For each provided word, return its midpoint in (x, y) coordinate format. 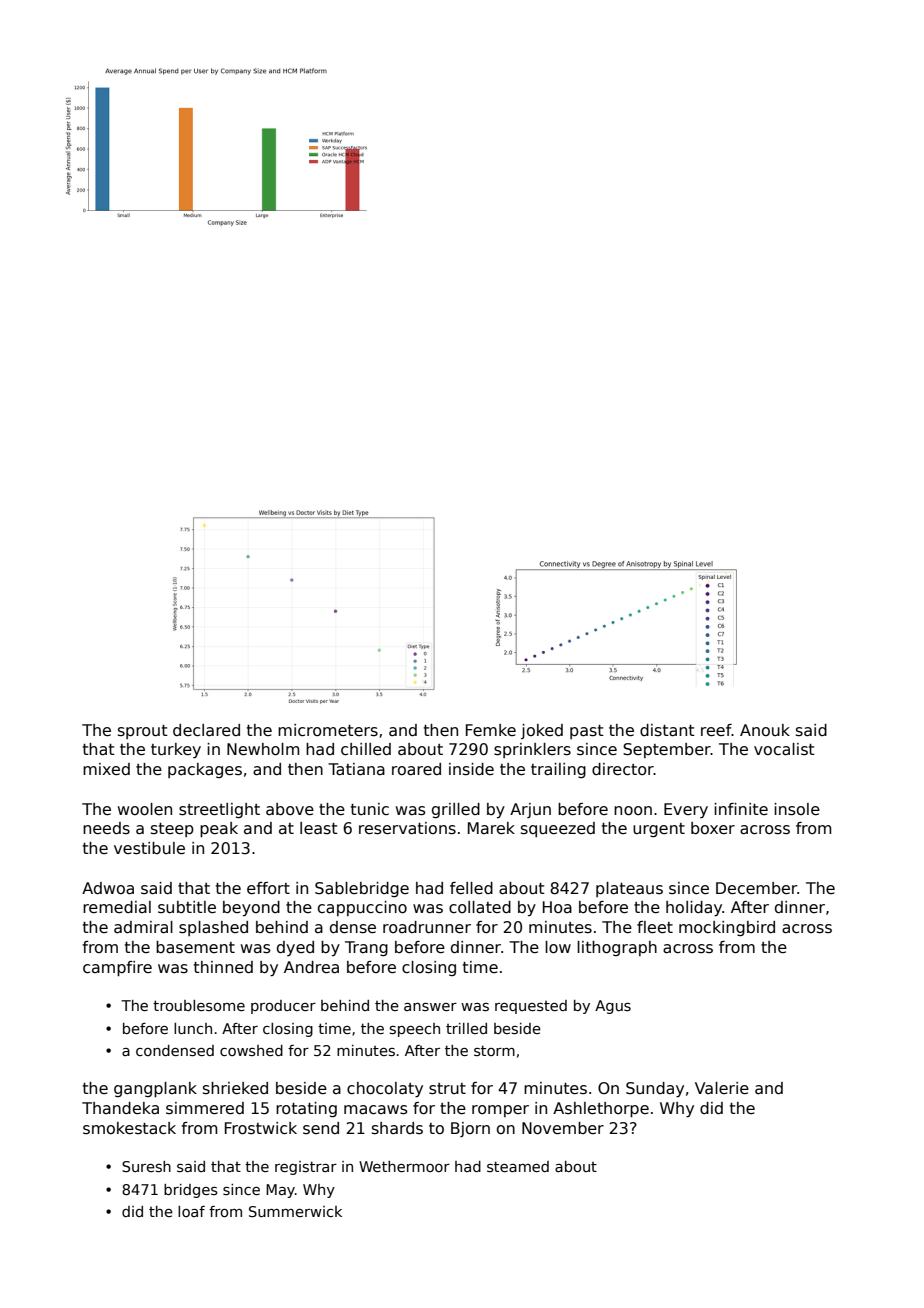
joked (542, 731)
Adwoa (108, 888)
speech (415, 1030)
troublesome (199, 1005)
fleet (655, 927)
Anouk (765, 730)
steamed (518, 1166)
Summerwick (295, 1211)
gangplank (155, 1089)
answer (430, 1007)
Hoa (557, 907)
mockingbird (727, 928)
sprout (143, 732)
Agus (613, 1007)
